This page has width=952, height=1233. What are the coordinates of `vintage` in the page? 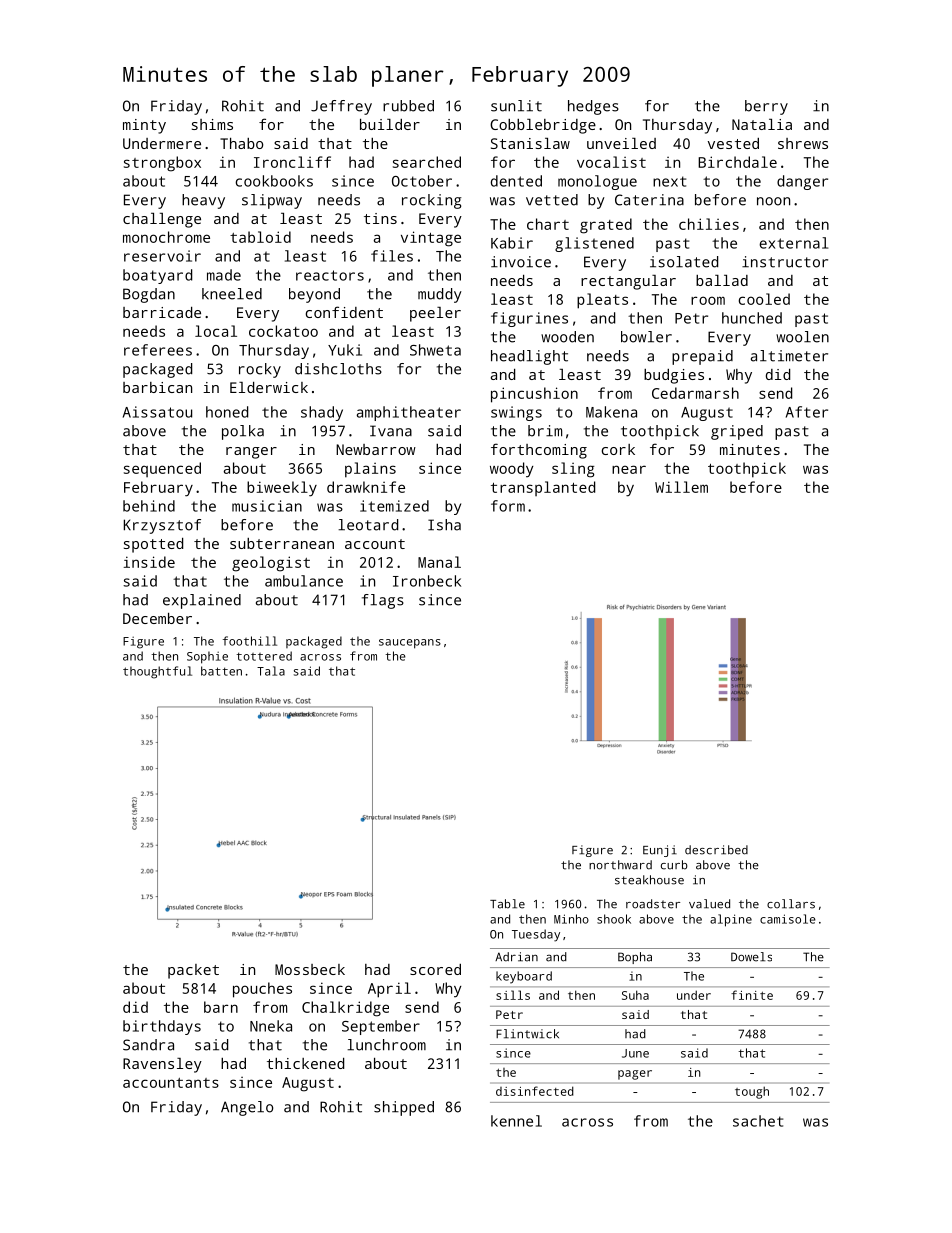 It's located at (431, 239).
